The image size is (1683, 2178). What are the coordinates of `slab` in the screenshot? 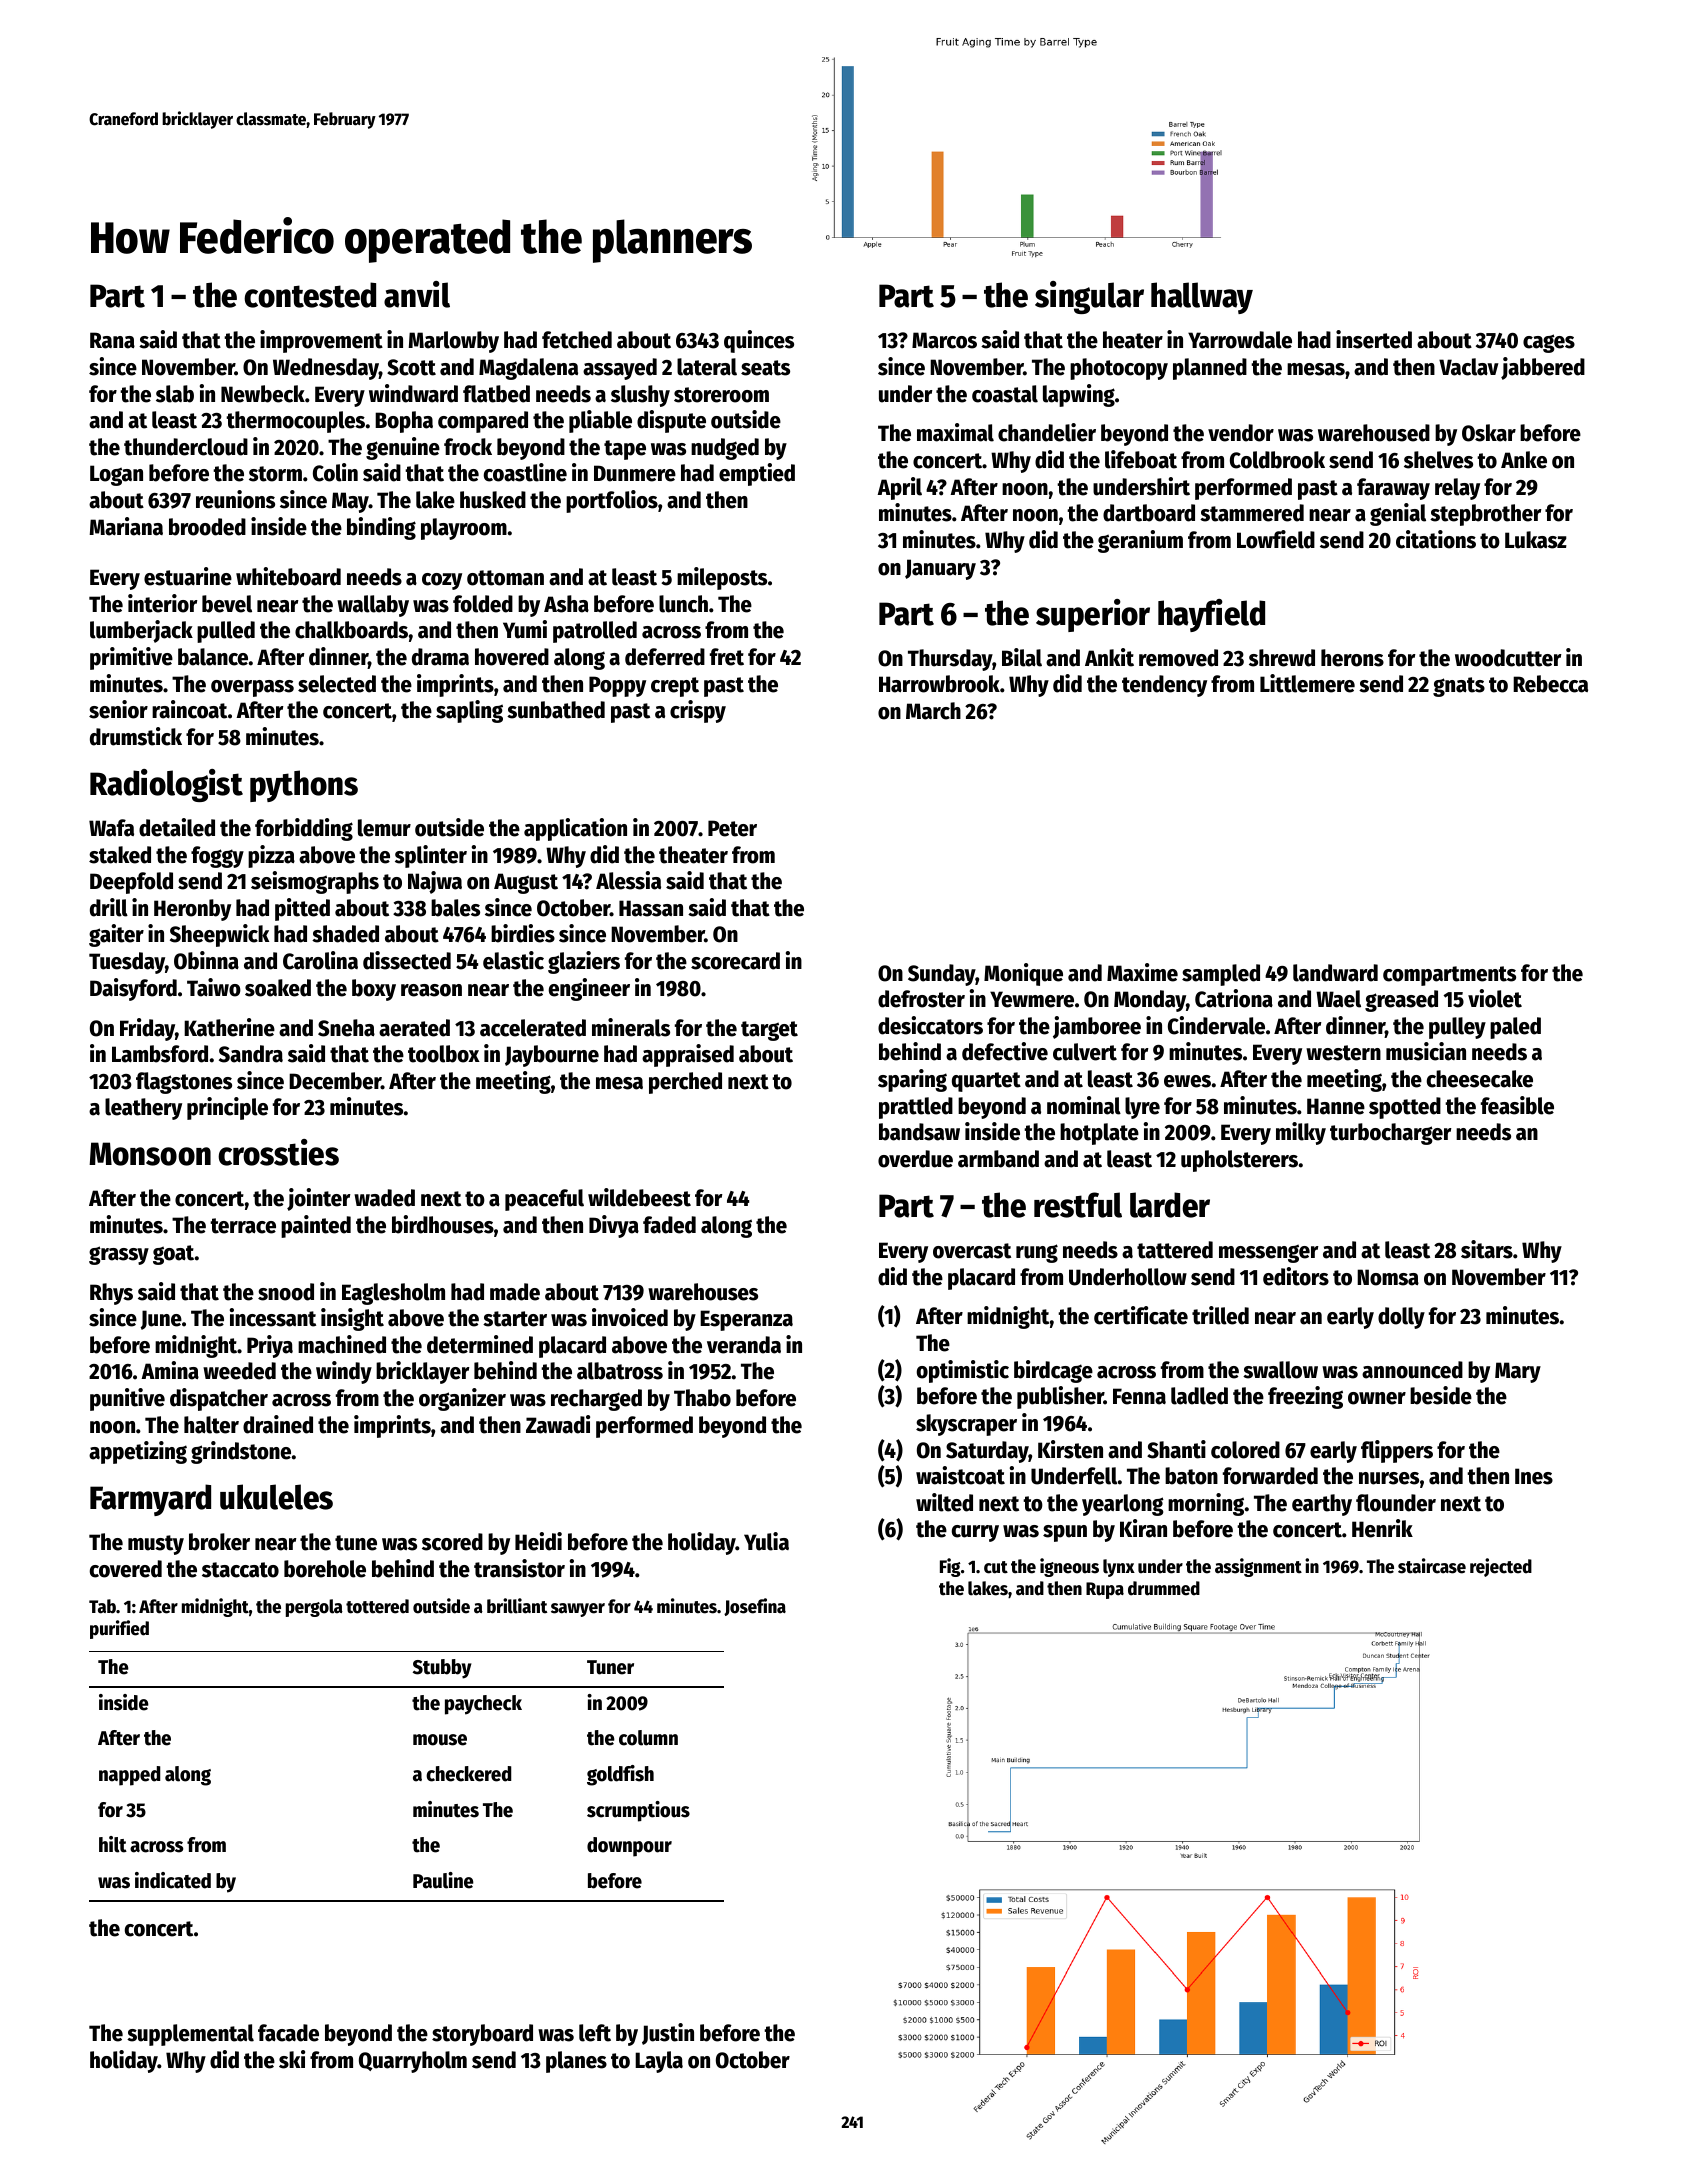 It's located at (175, 394).
